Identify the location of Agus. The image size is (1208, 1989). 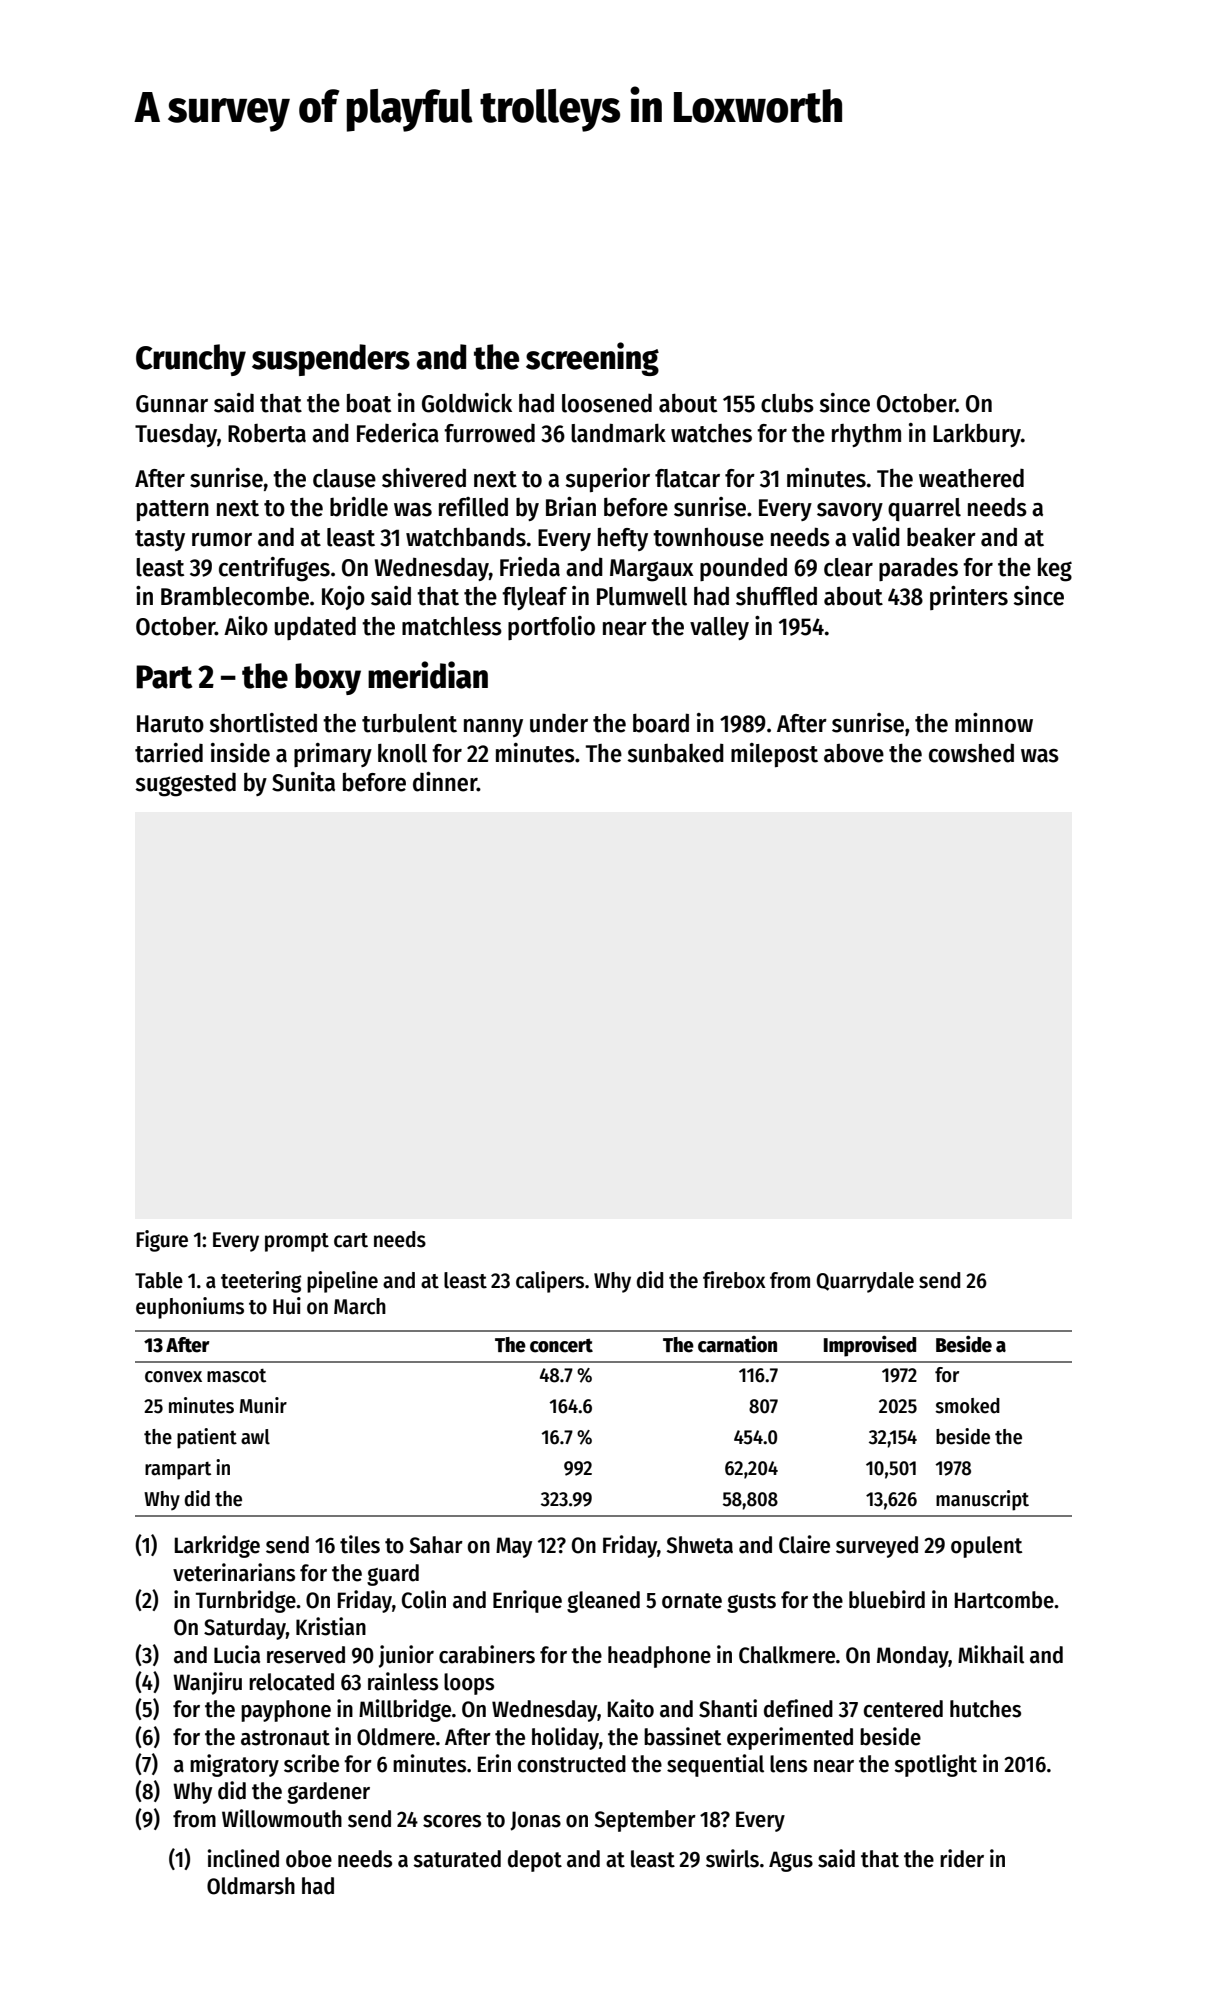
(791, 1861).
